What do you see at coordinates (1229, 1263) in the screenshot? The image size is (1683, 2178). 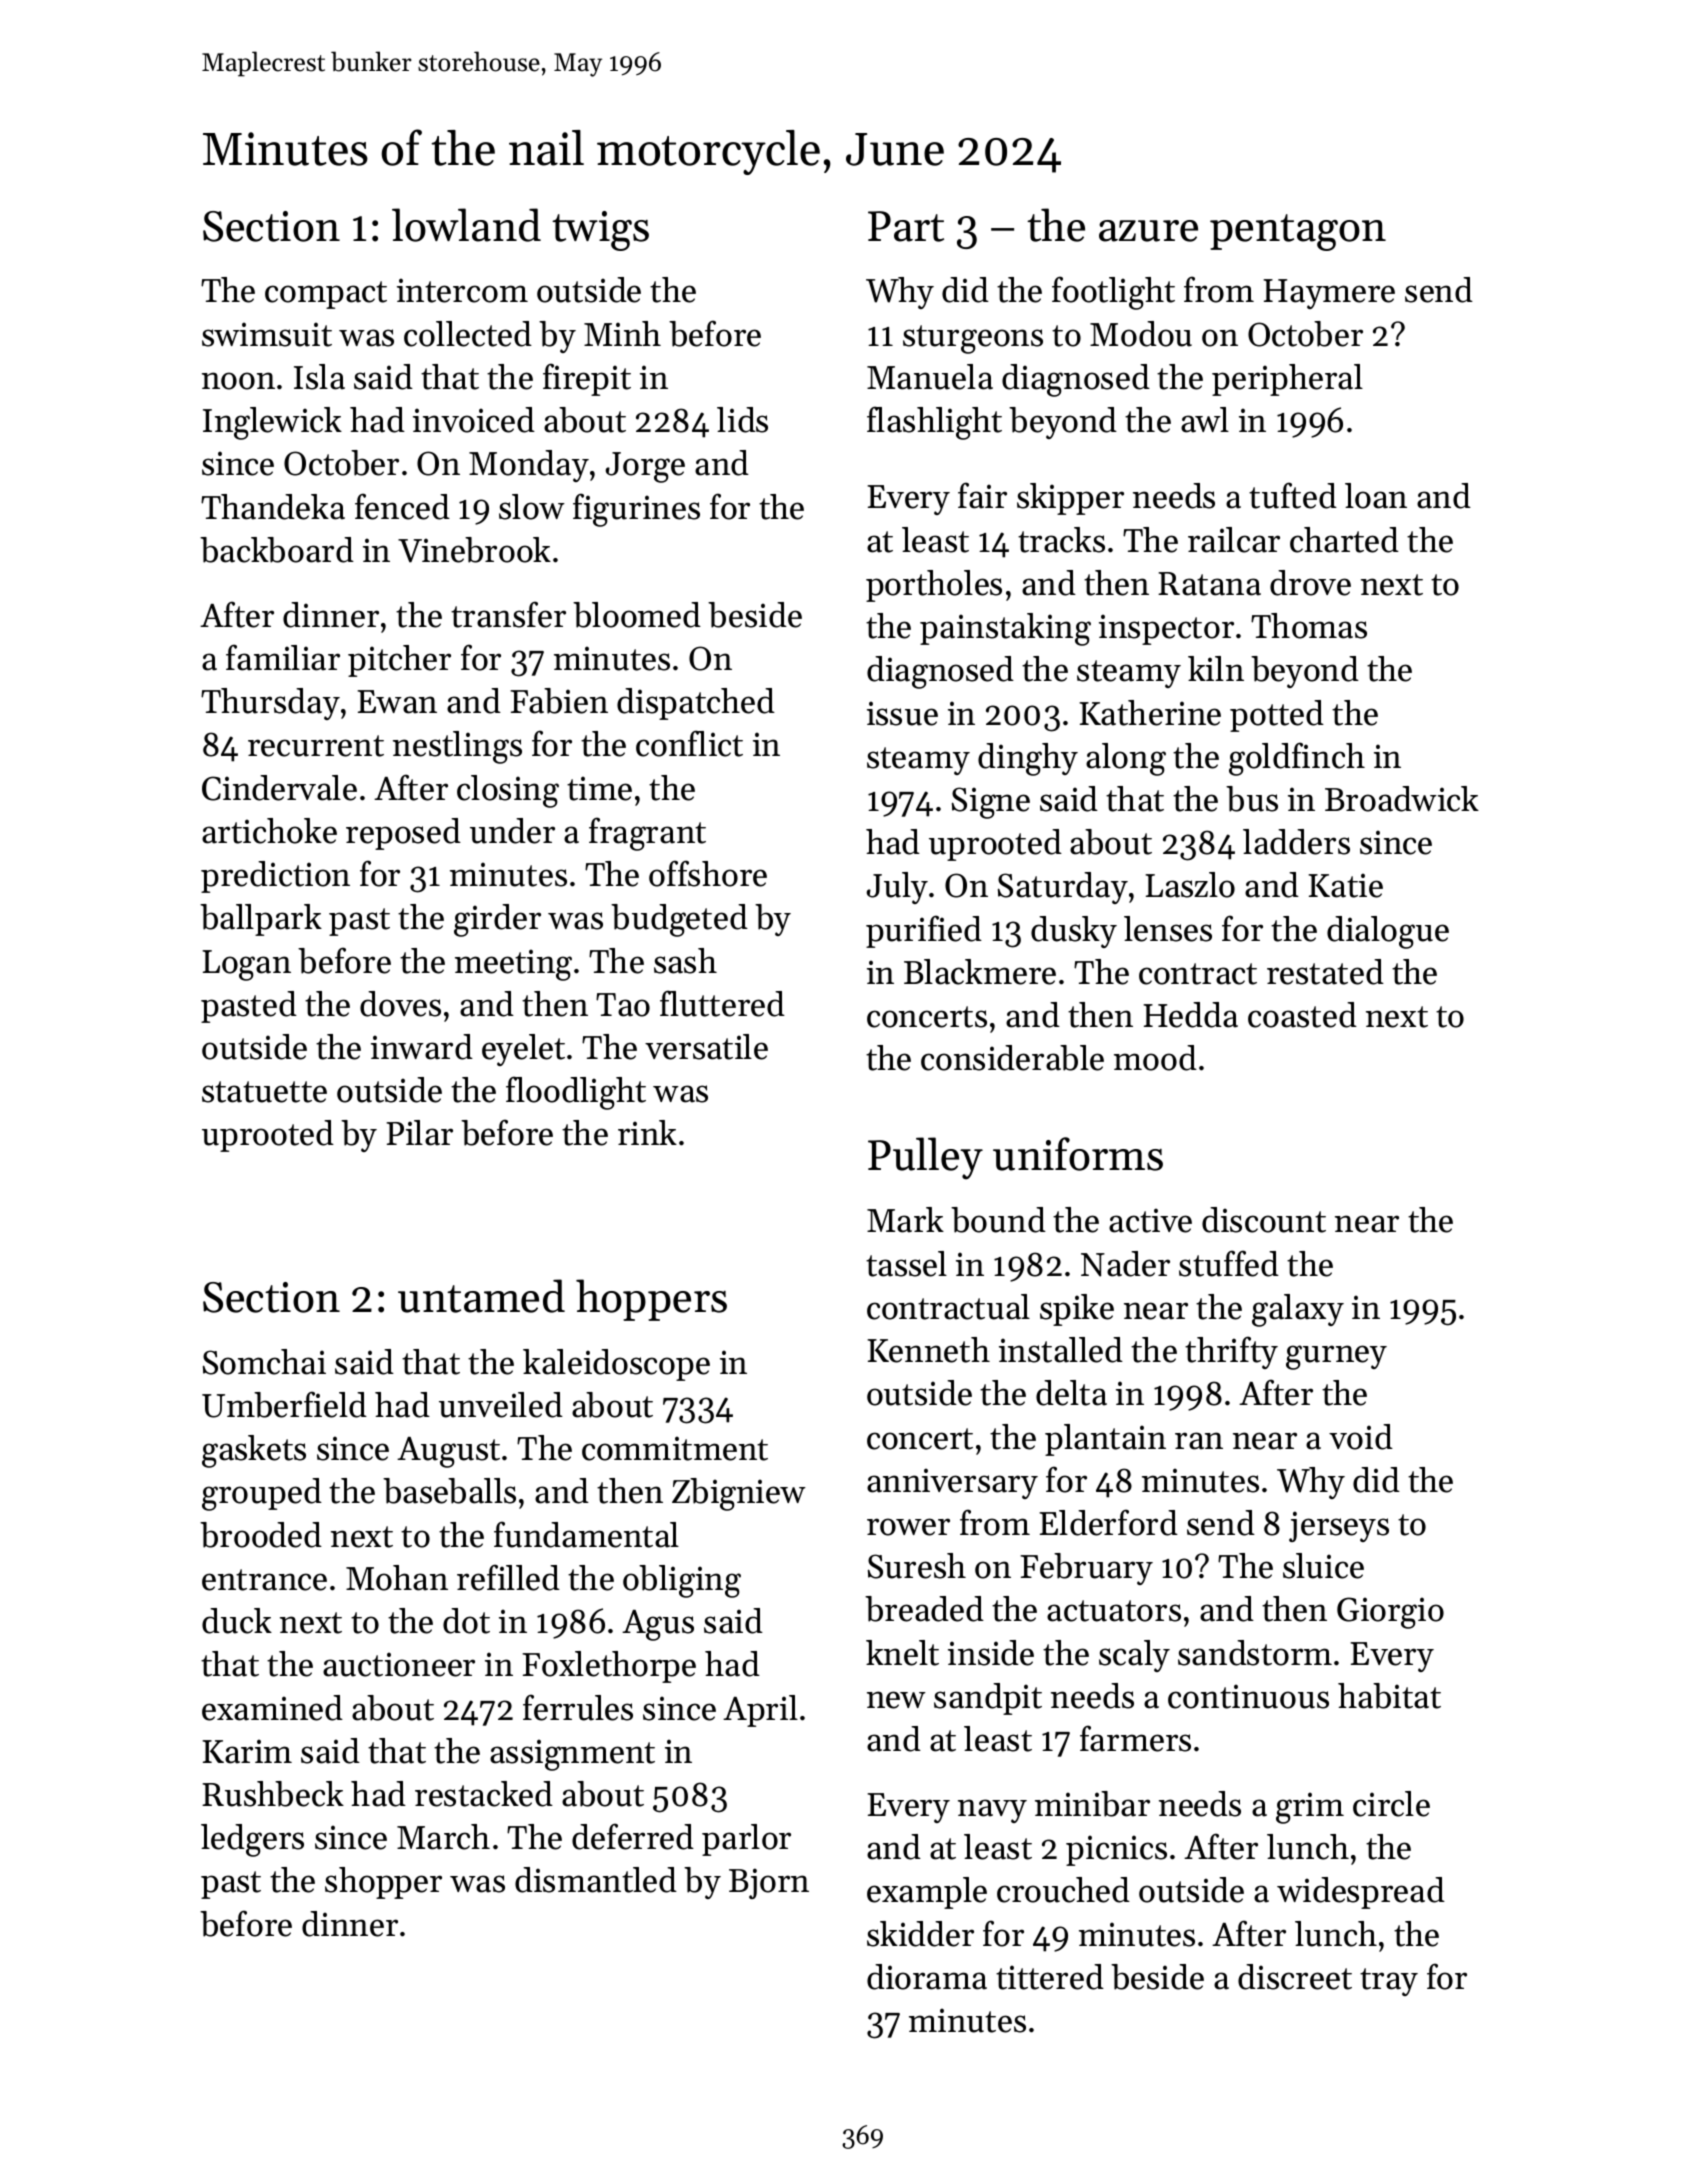 I see `stuffed` at bounding box center [1229, 1263].
